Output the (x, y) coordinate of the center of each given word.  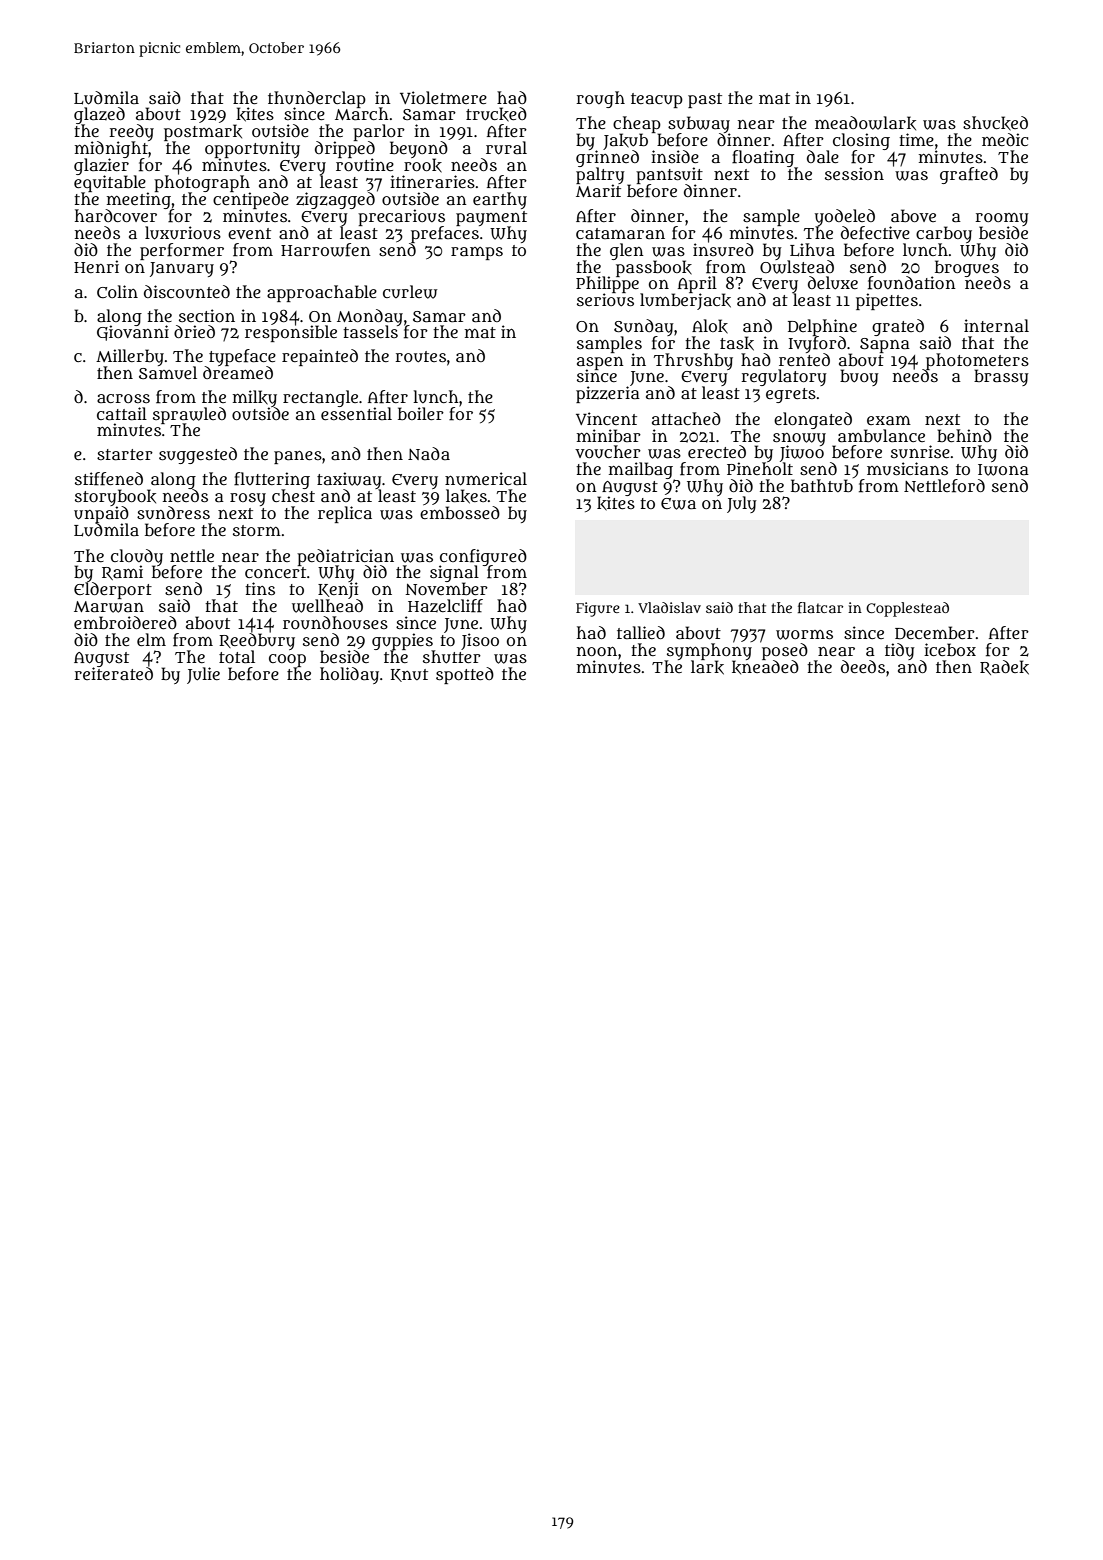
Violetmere (443, 97)
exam (889, 420)
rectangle (320, 398)
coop (287, 660)
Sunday (644, 327)
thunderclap (317, 99)
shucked (995, 123)
